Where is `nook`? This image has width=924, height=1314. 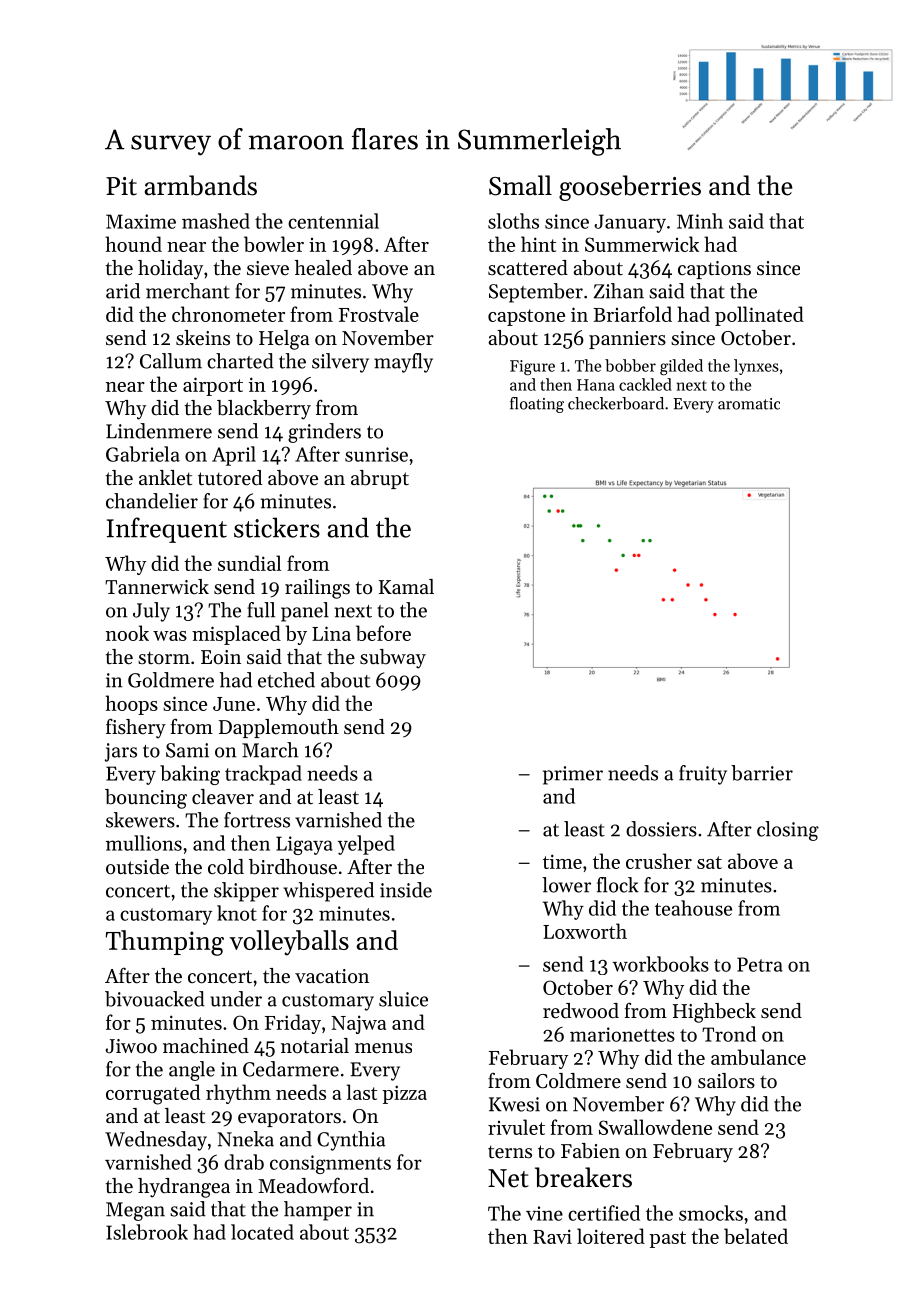
nook is located at coordinates (127, 633).
